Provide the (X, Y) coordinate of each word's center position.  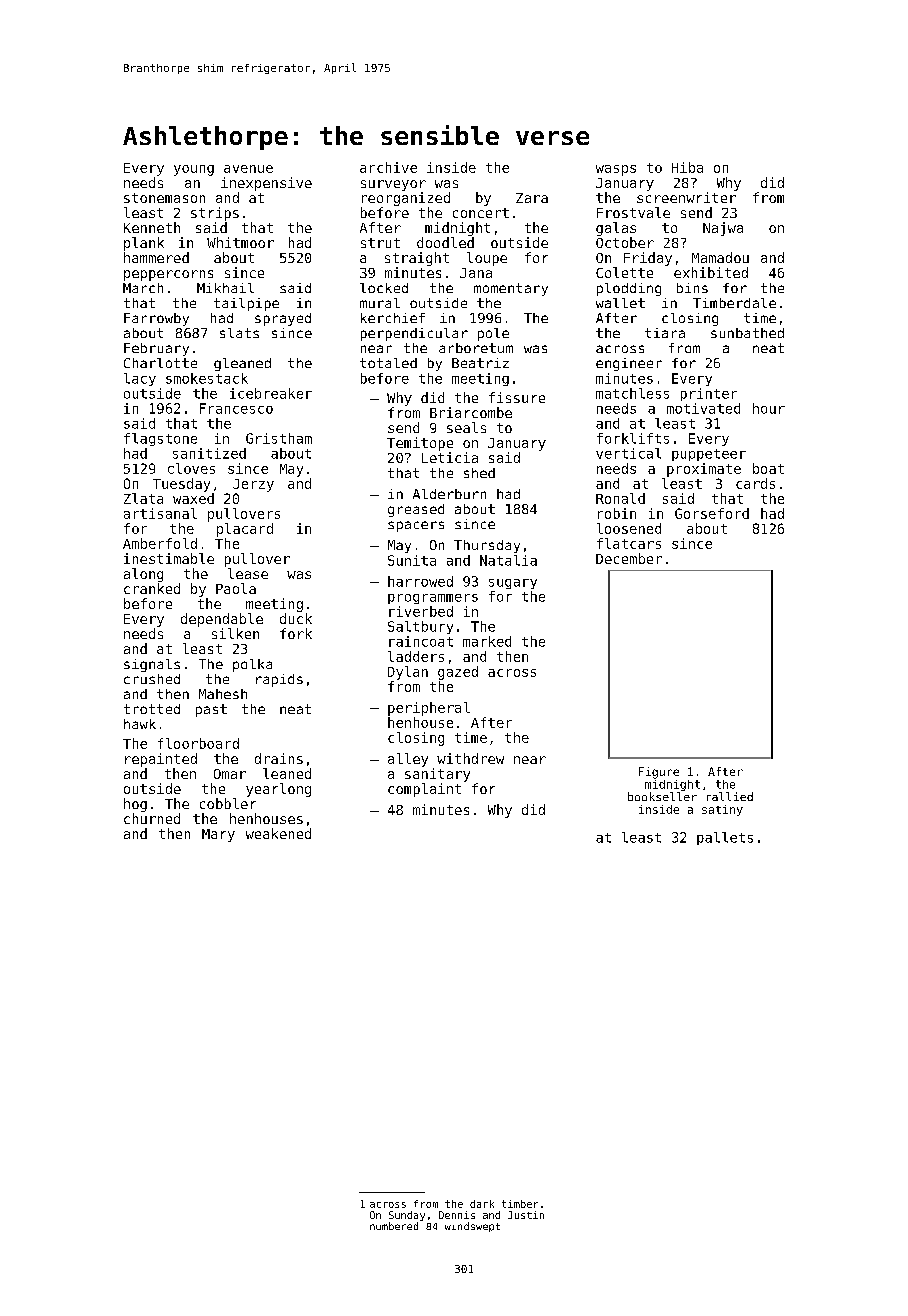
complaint (424, 790)
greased (416, 510)
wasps (616, 170)
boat (768, 468)
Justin (526, 1215)
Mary (218, 835)
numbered (394, 1226)
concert (481, 213)
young (194, 170)
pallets (725, 838)
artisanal (160, 513)
